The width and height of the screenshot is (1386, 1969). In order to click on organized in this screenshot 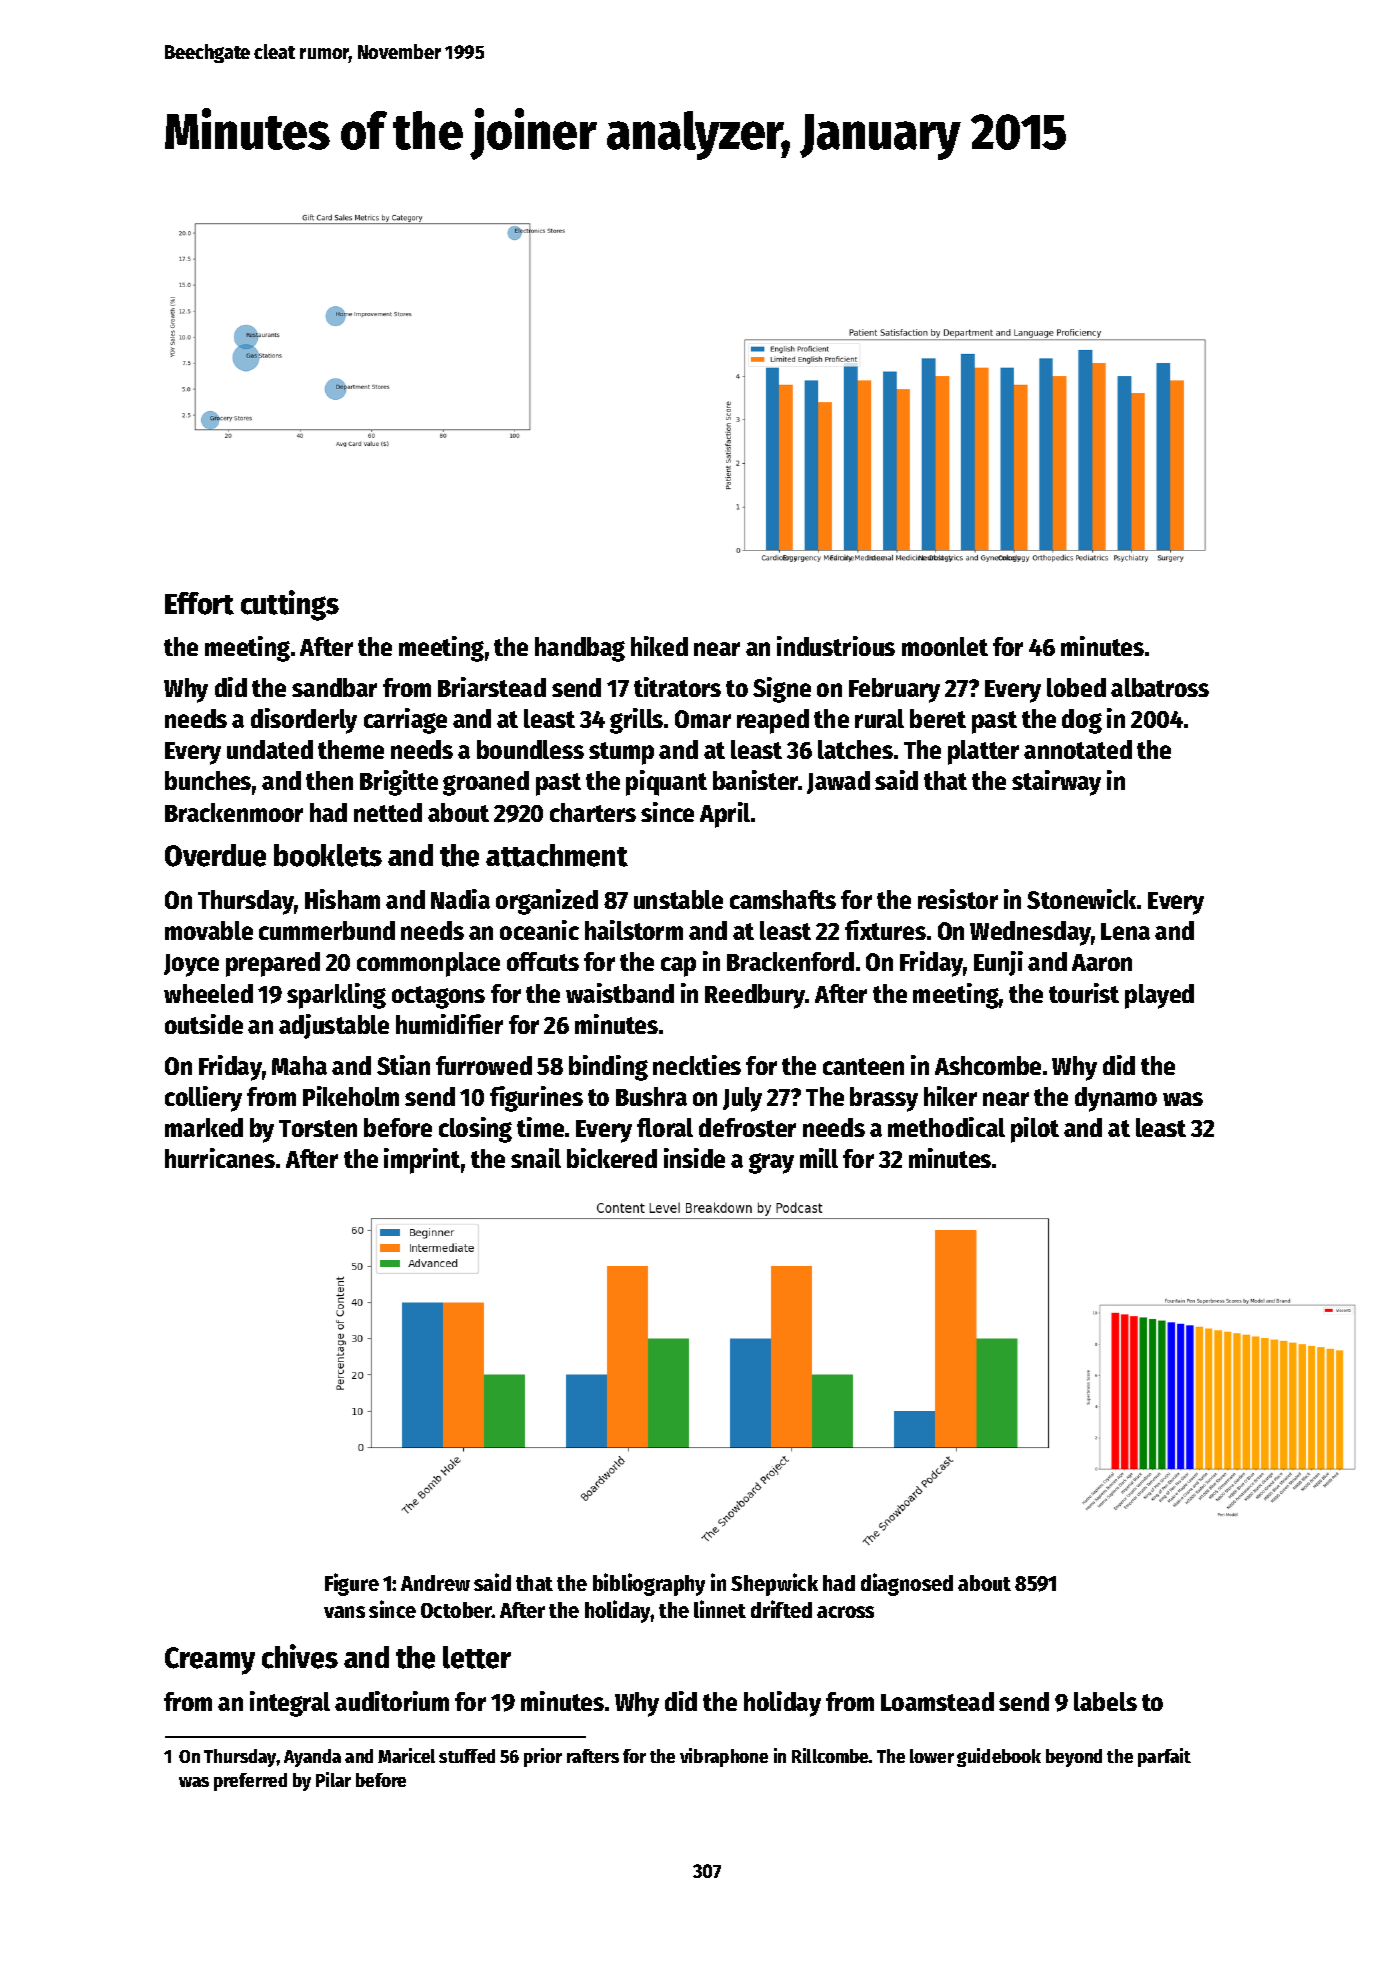, I will do `click(547, 902)`.
